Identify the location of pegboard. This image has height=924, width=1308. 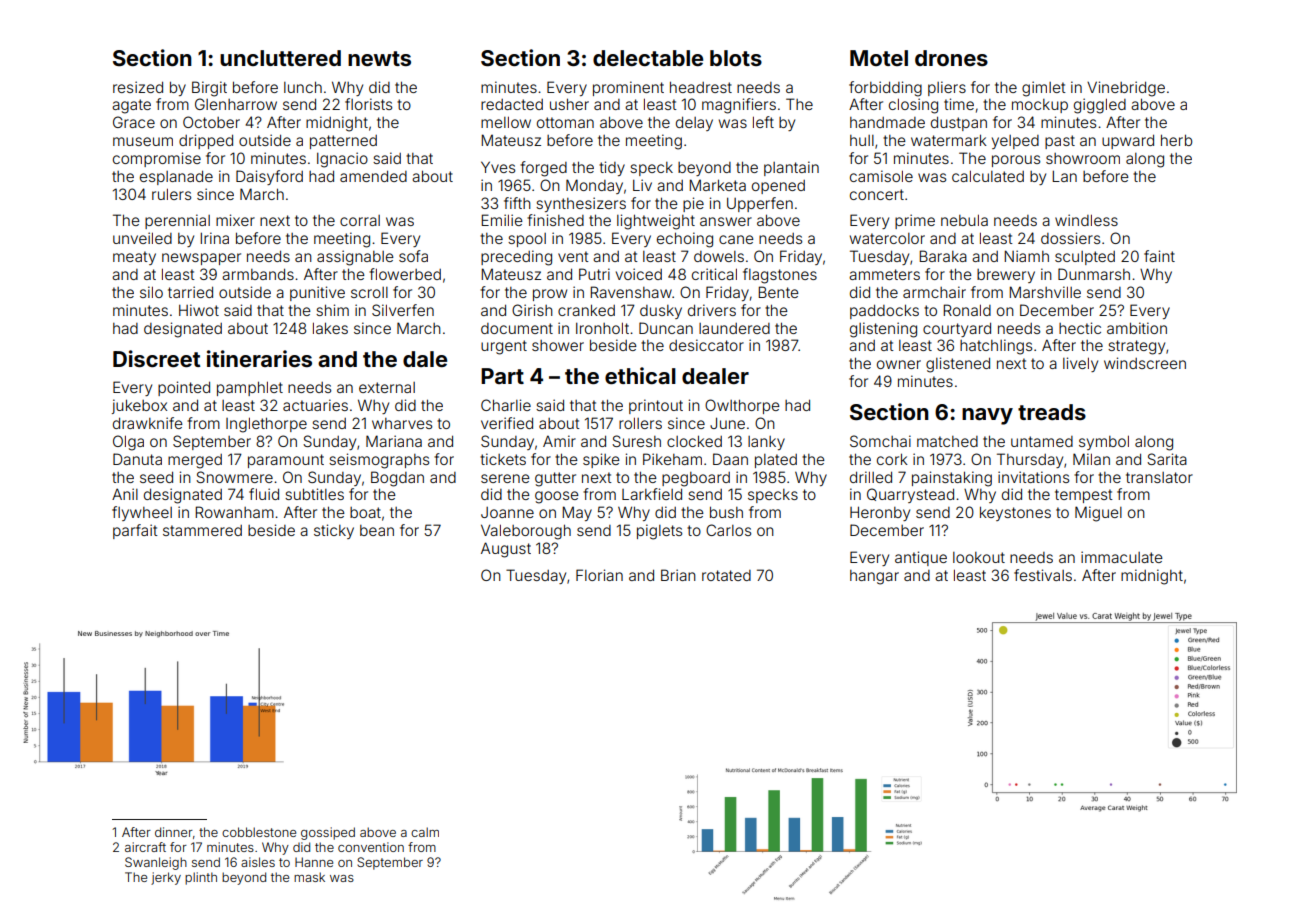
(696, 479).
